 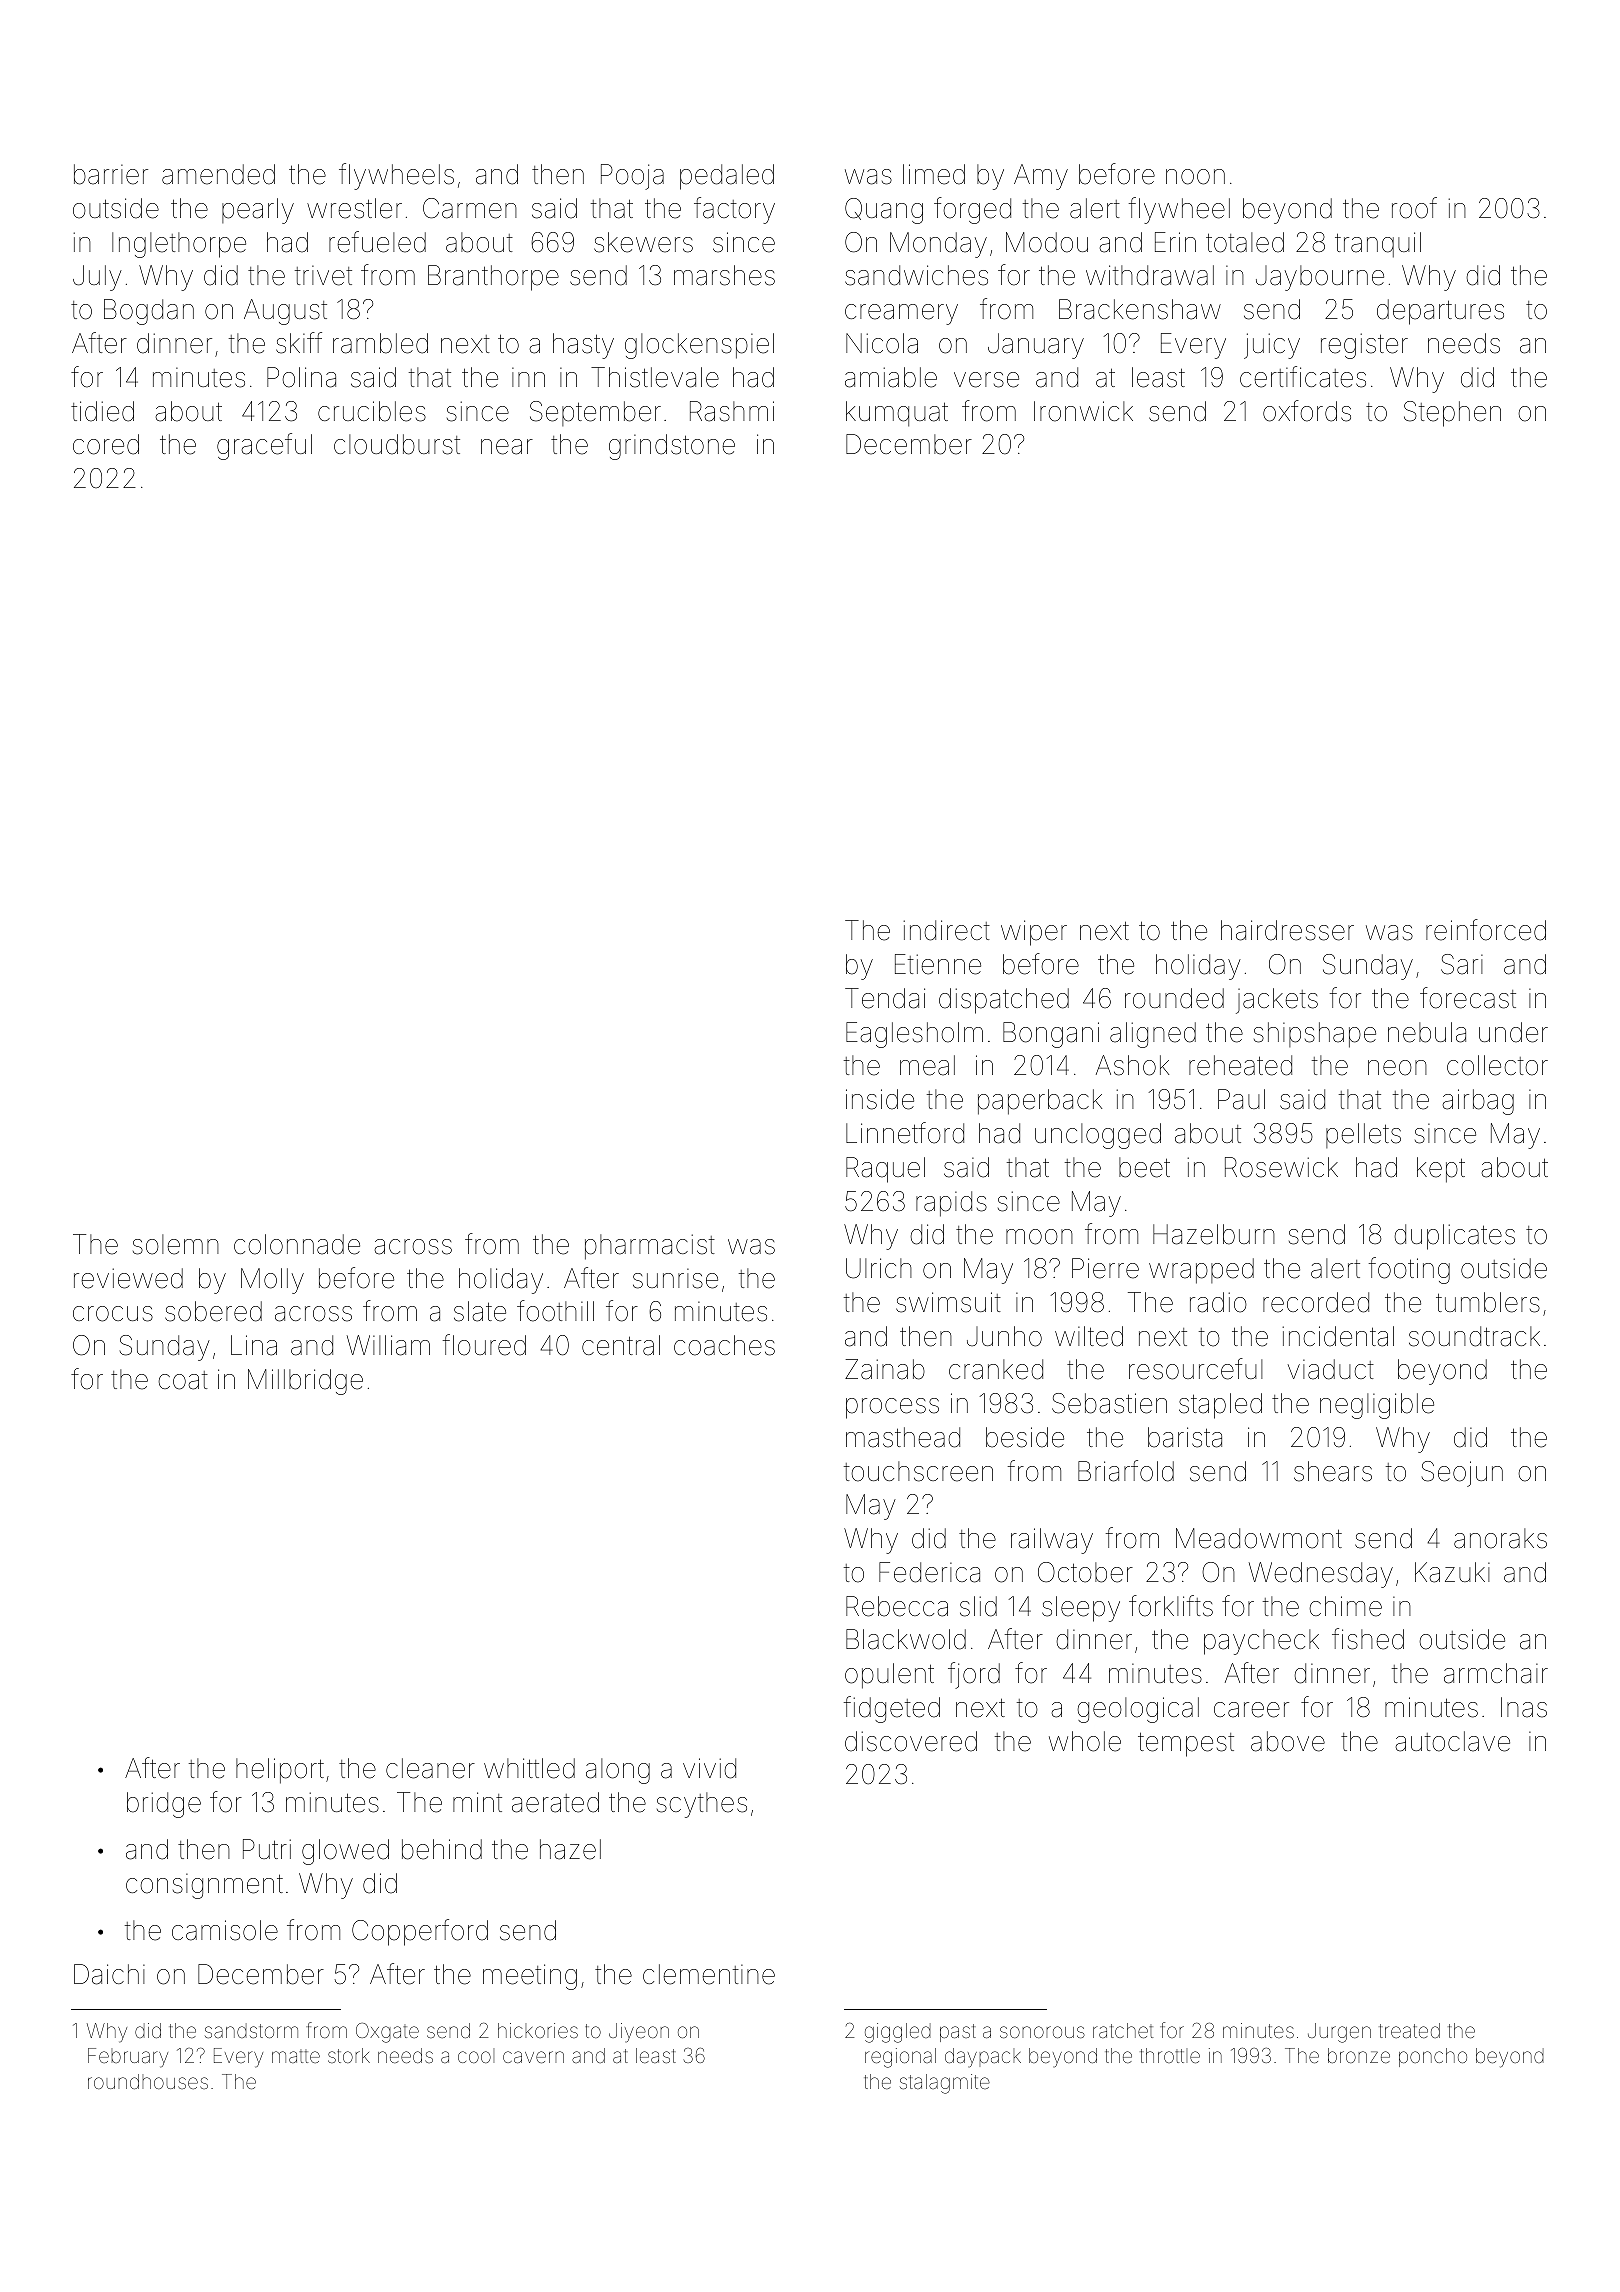 What do you see at coordinates (1171, 1606) in the image?
I see `forklifts` at bounding box center [1171, 1606].
